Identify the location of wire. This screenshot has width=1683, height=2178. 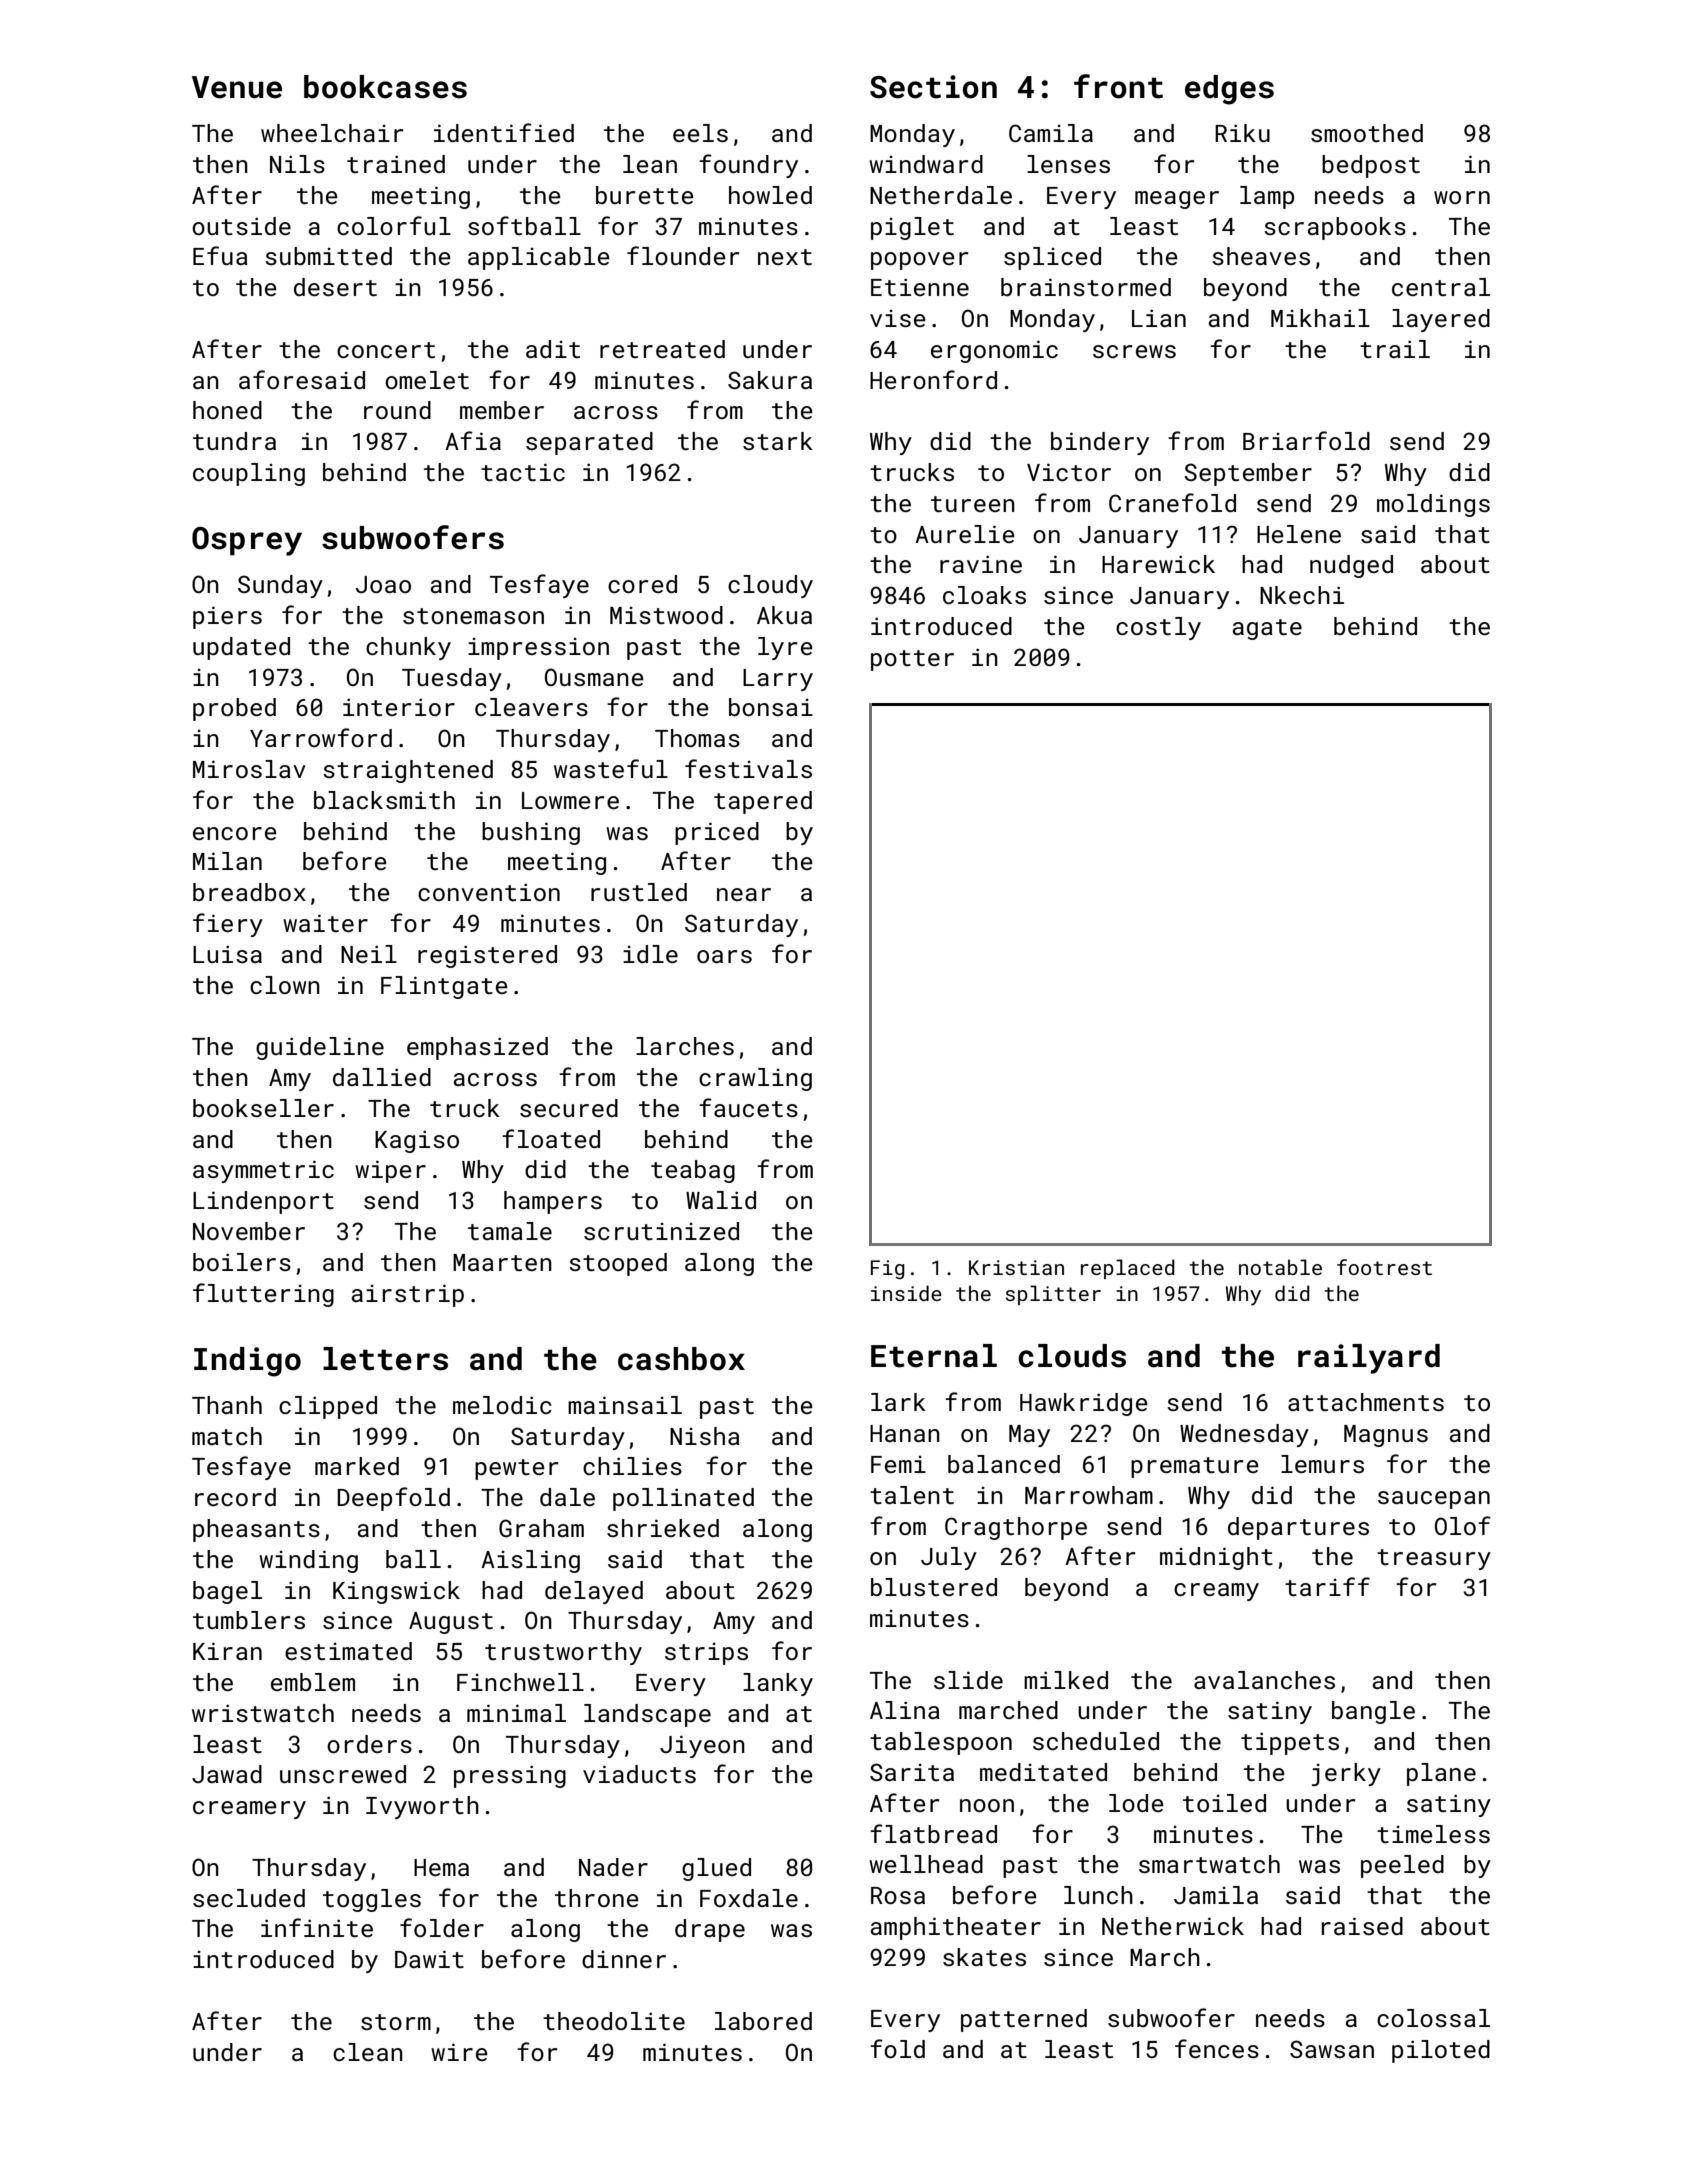
(459, 2052).
